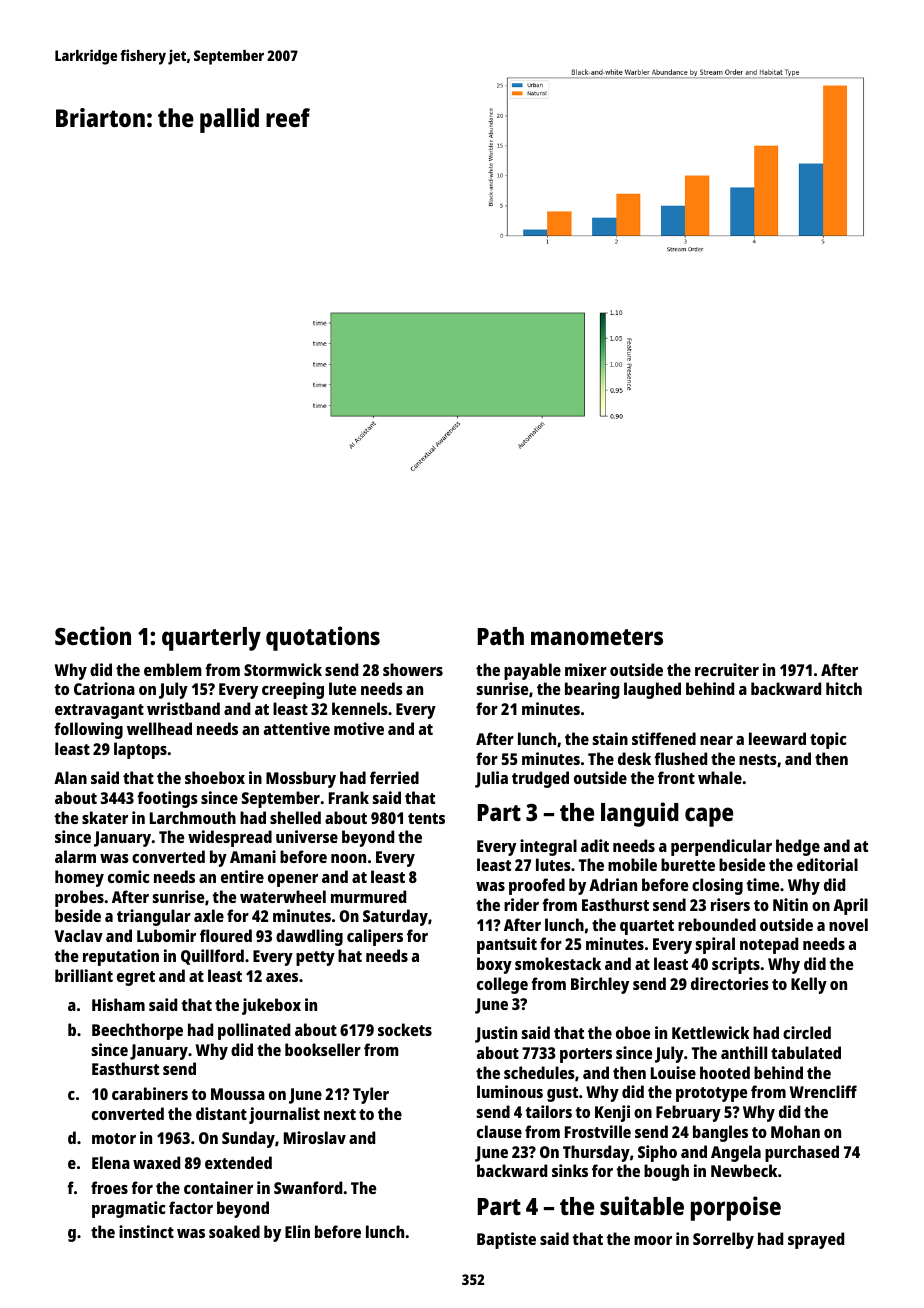  What do you see at coordinates (827, 864) in the image?
I see `editorial` at bounding box center [827, 864].
